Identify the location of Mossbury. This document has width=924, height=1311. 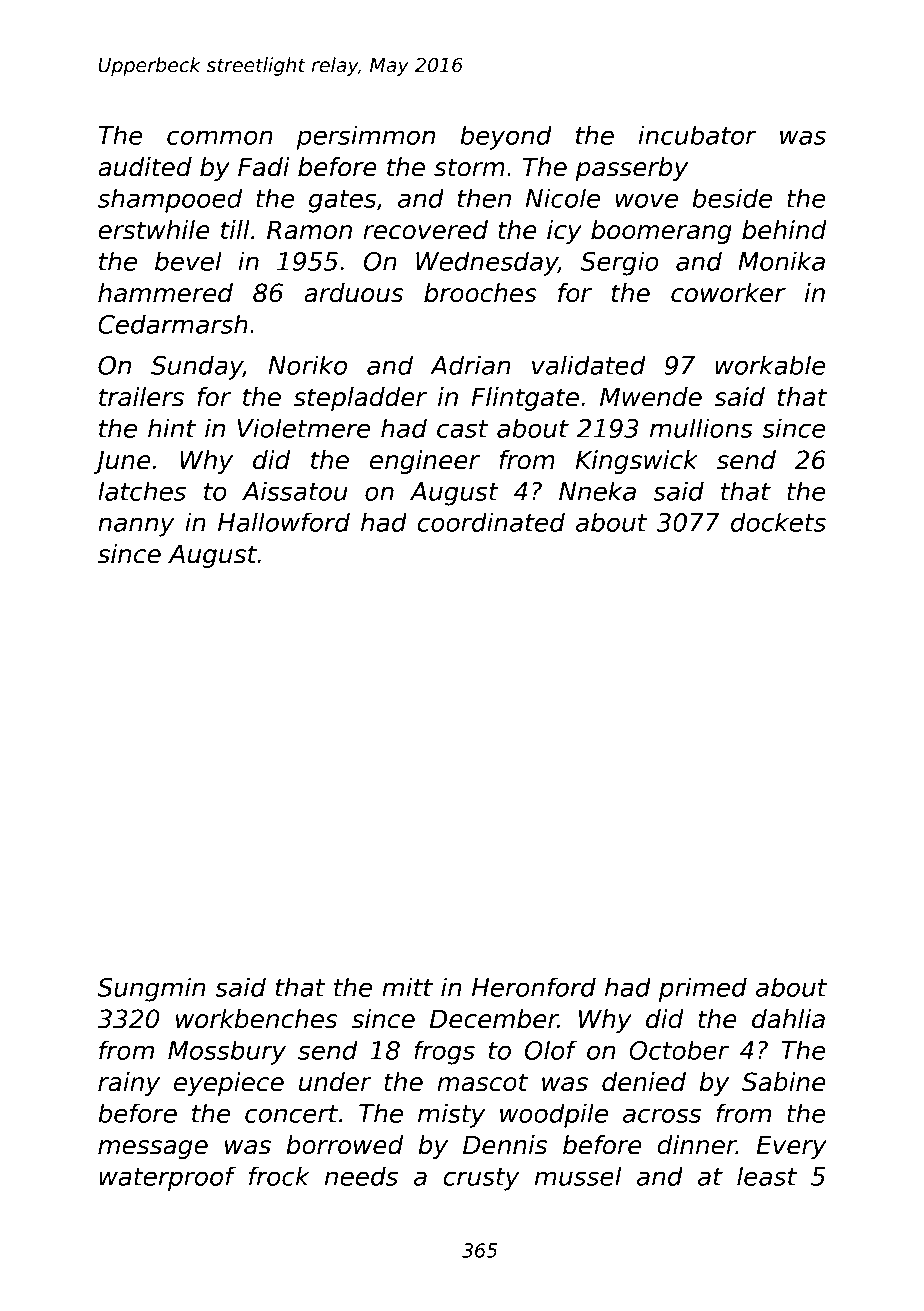
(227, 1052).
